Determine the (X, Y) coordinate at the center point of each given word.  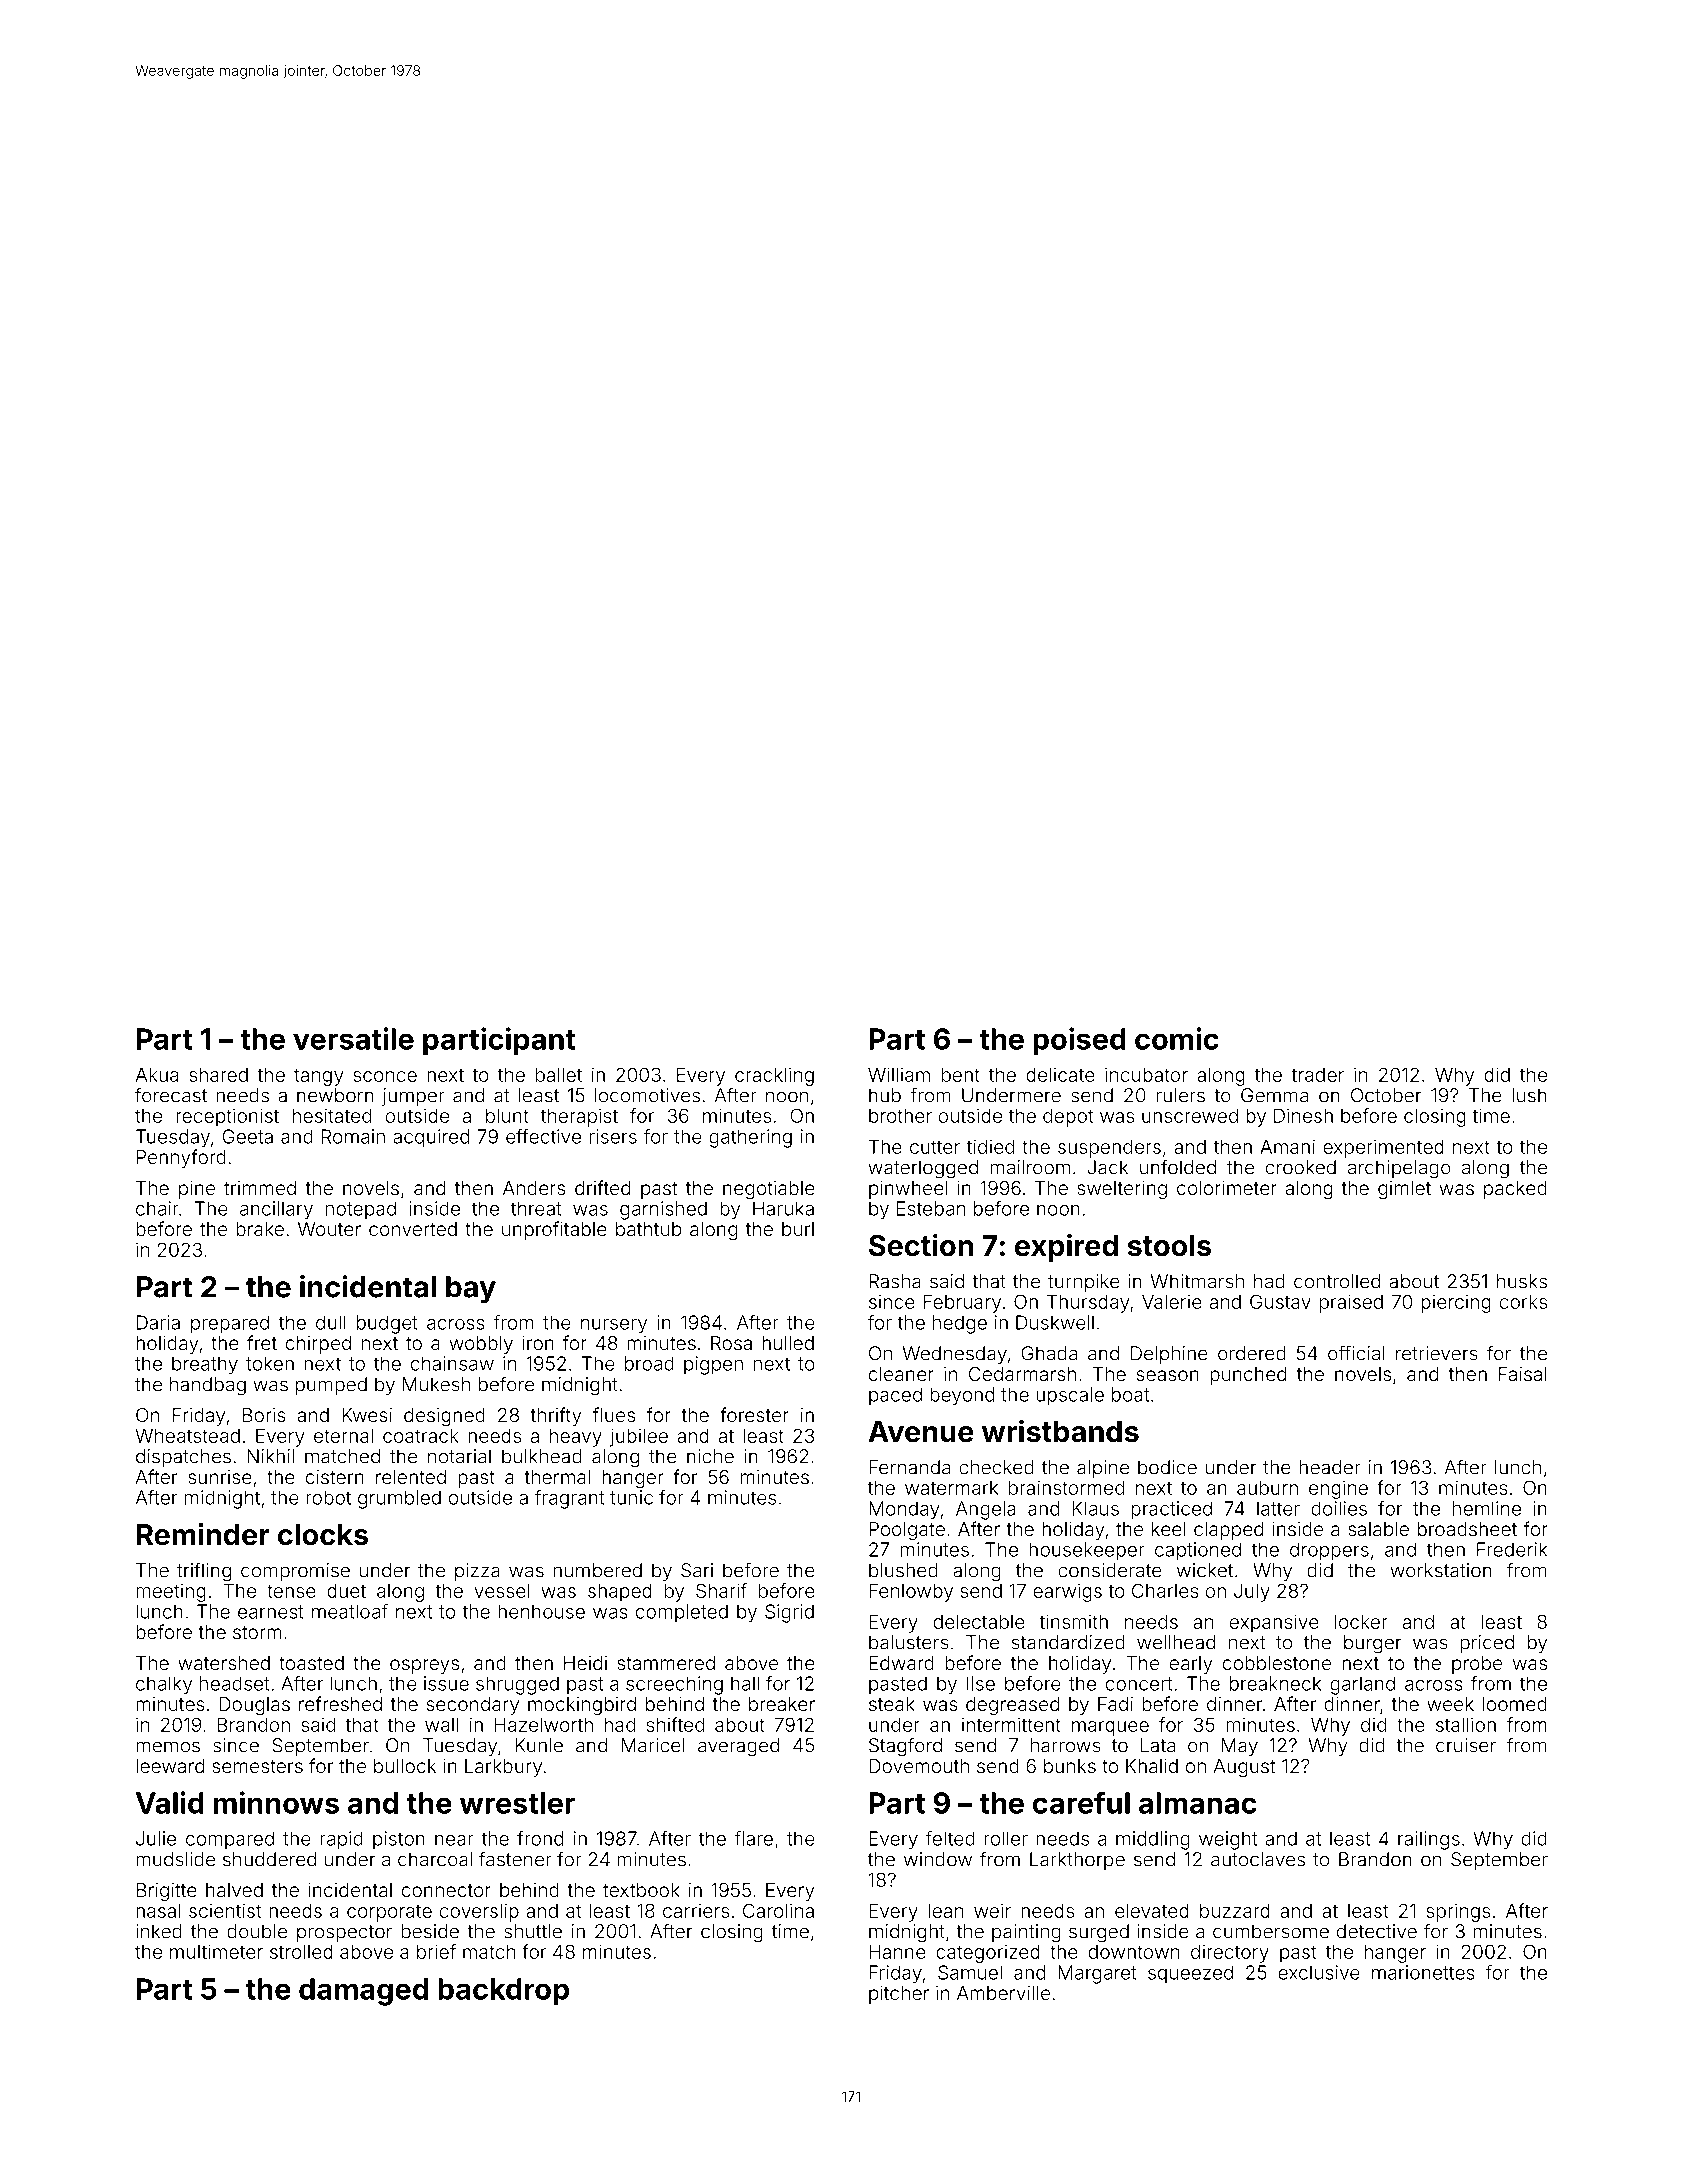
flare (753, 1838)
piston (399, 1840)
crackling (774, 1076)
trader (1317, 1075)
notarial (459, 1456)
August (1244, 1768)
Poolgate (907, 1531)
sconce (385, 1076)
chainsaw (452, 1363)
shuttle (533, 1931)
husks (1522, 1281)
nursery (614, 1326)
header (1330, 1467)
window (938, 1859)
